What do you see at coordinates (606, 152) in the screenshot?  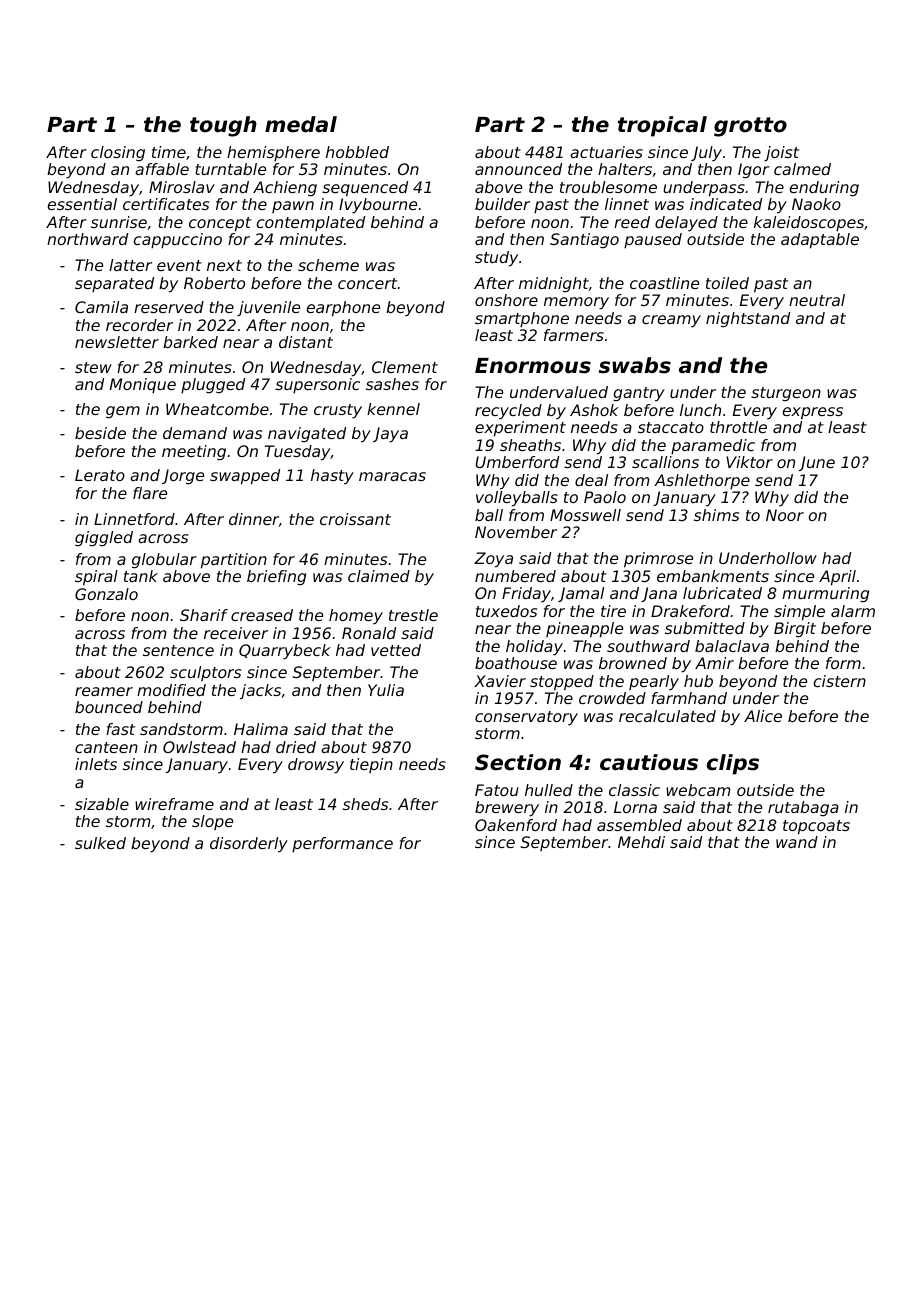 I see `actuaries` at bounding box center [606, 152].
